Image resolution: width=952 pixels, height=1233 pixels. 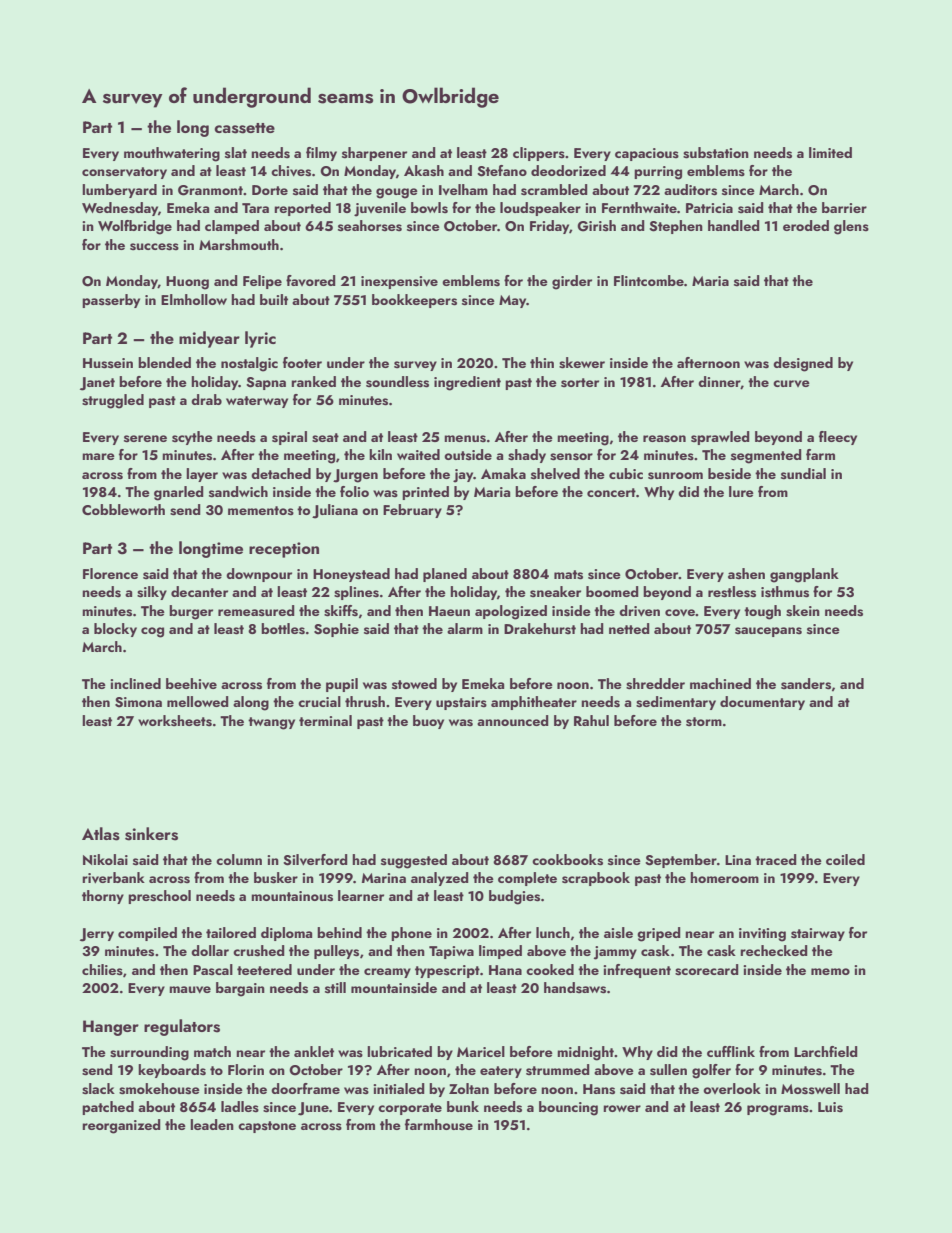 What do you see at coordinates (121, 1126) in the screenshot?
I see `reorganized` at bounding box center [121, 1126].
